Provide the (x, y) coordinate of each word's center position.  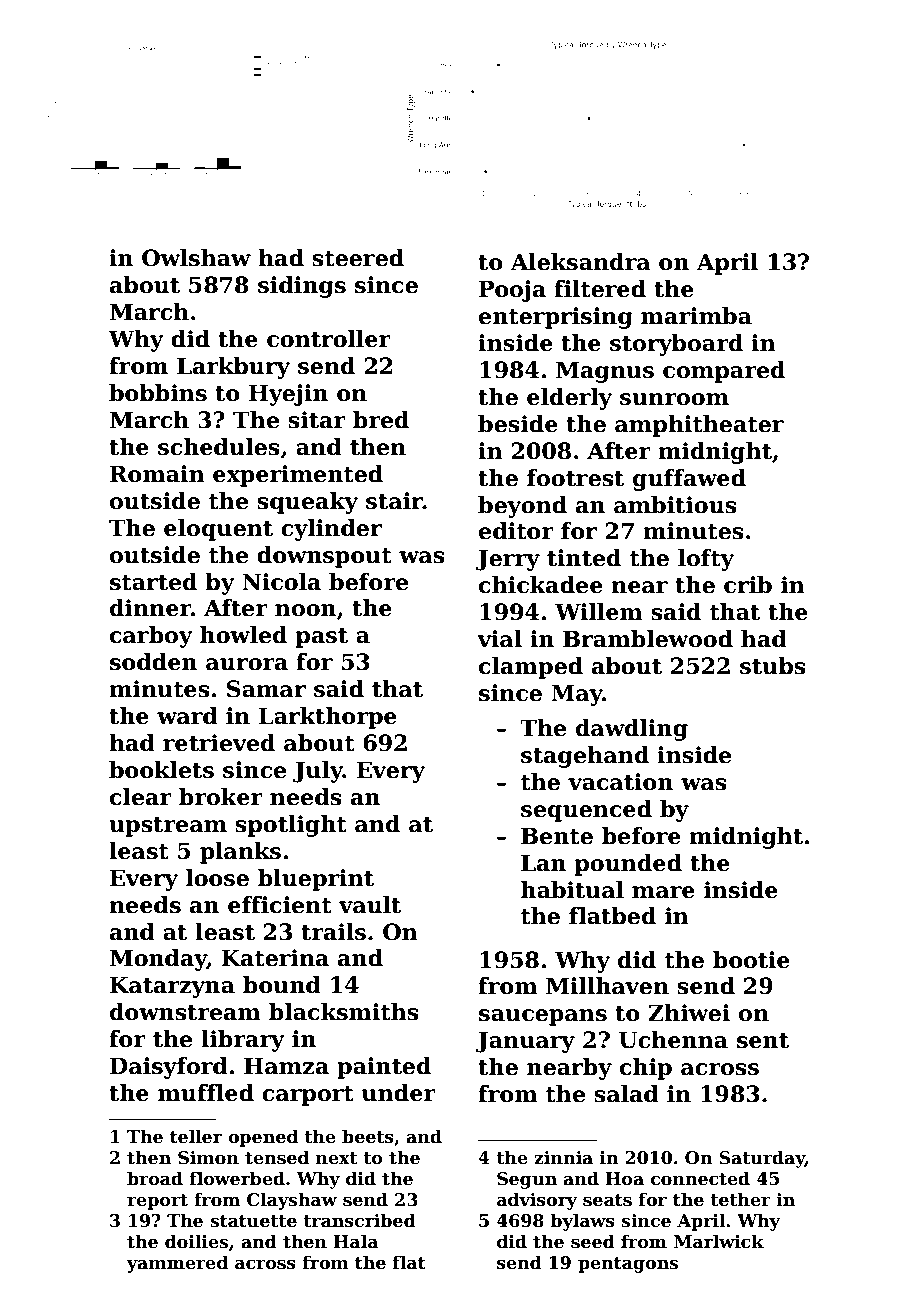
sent (763, 1041)
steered (358, 258)
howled (243, 635)
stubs (773, 666)
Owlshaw (196, 258)
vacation (620, 782)
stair (394, 501)
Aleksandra (580, 262)
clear (141, 797)
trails (333, 932)
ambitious (675, 505)
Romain (157, 474)
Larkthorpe (328, 718)
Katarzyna (172, 987)
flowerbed (237, 1178)
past (322, 638)
